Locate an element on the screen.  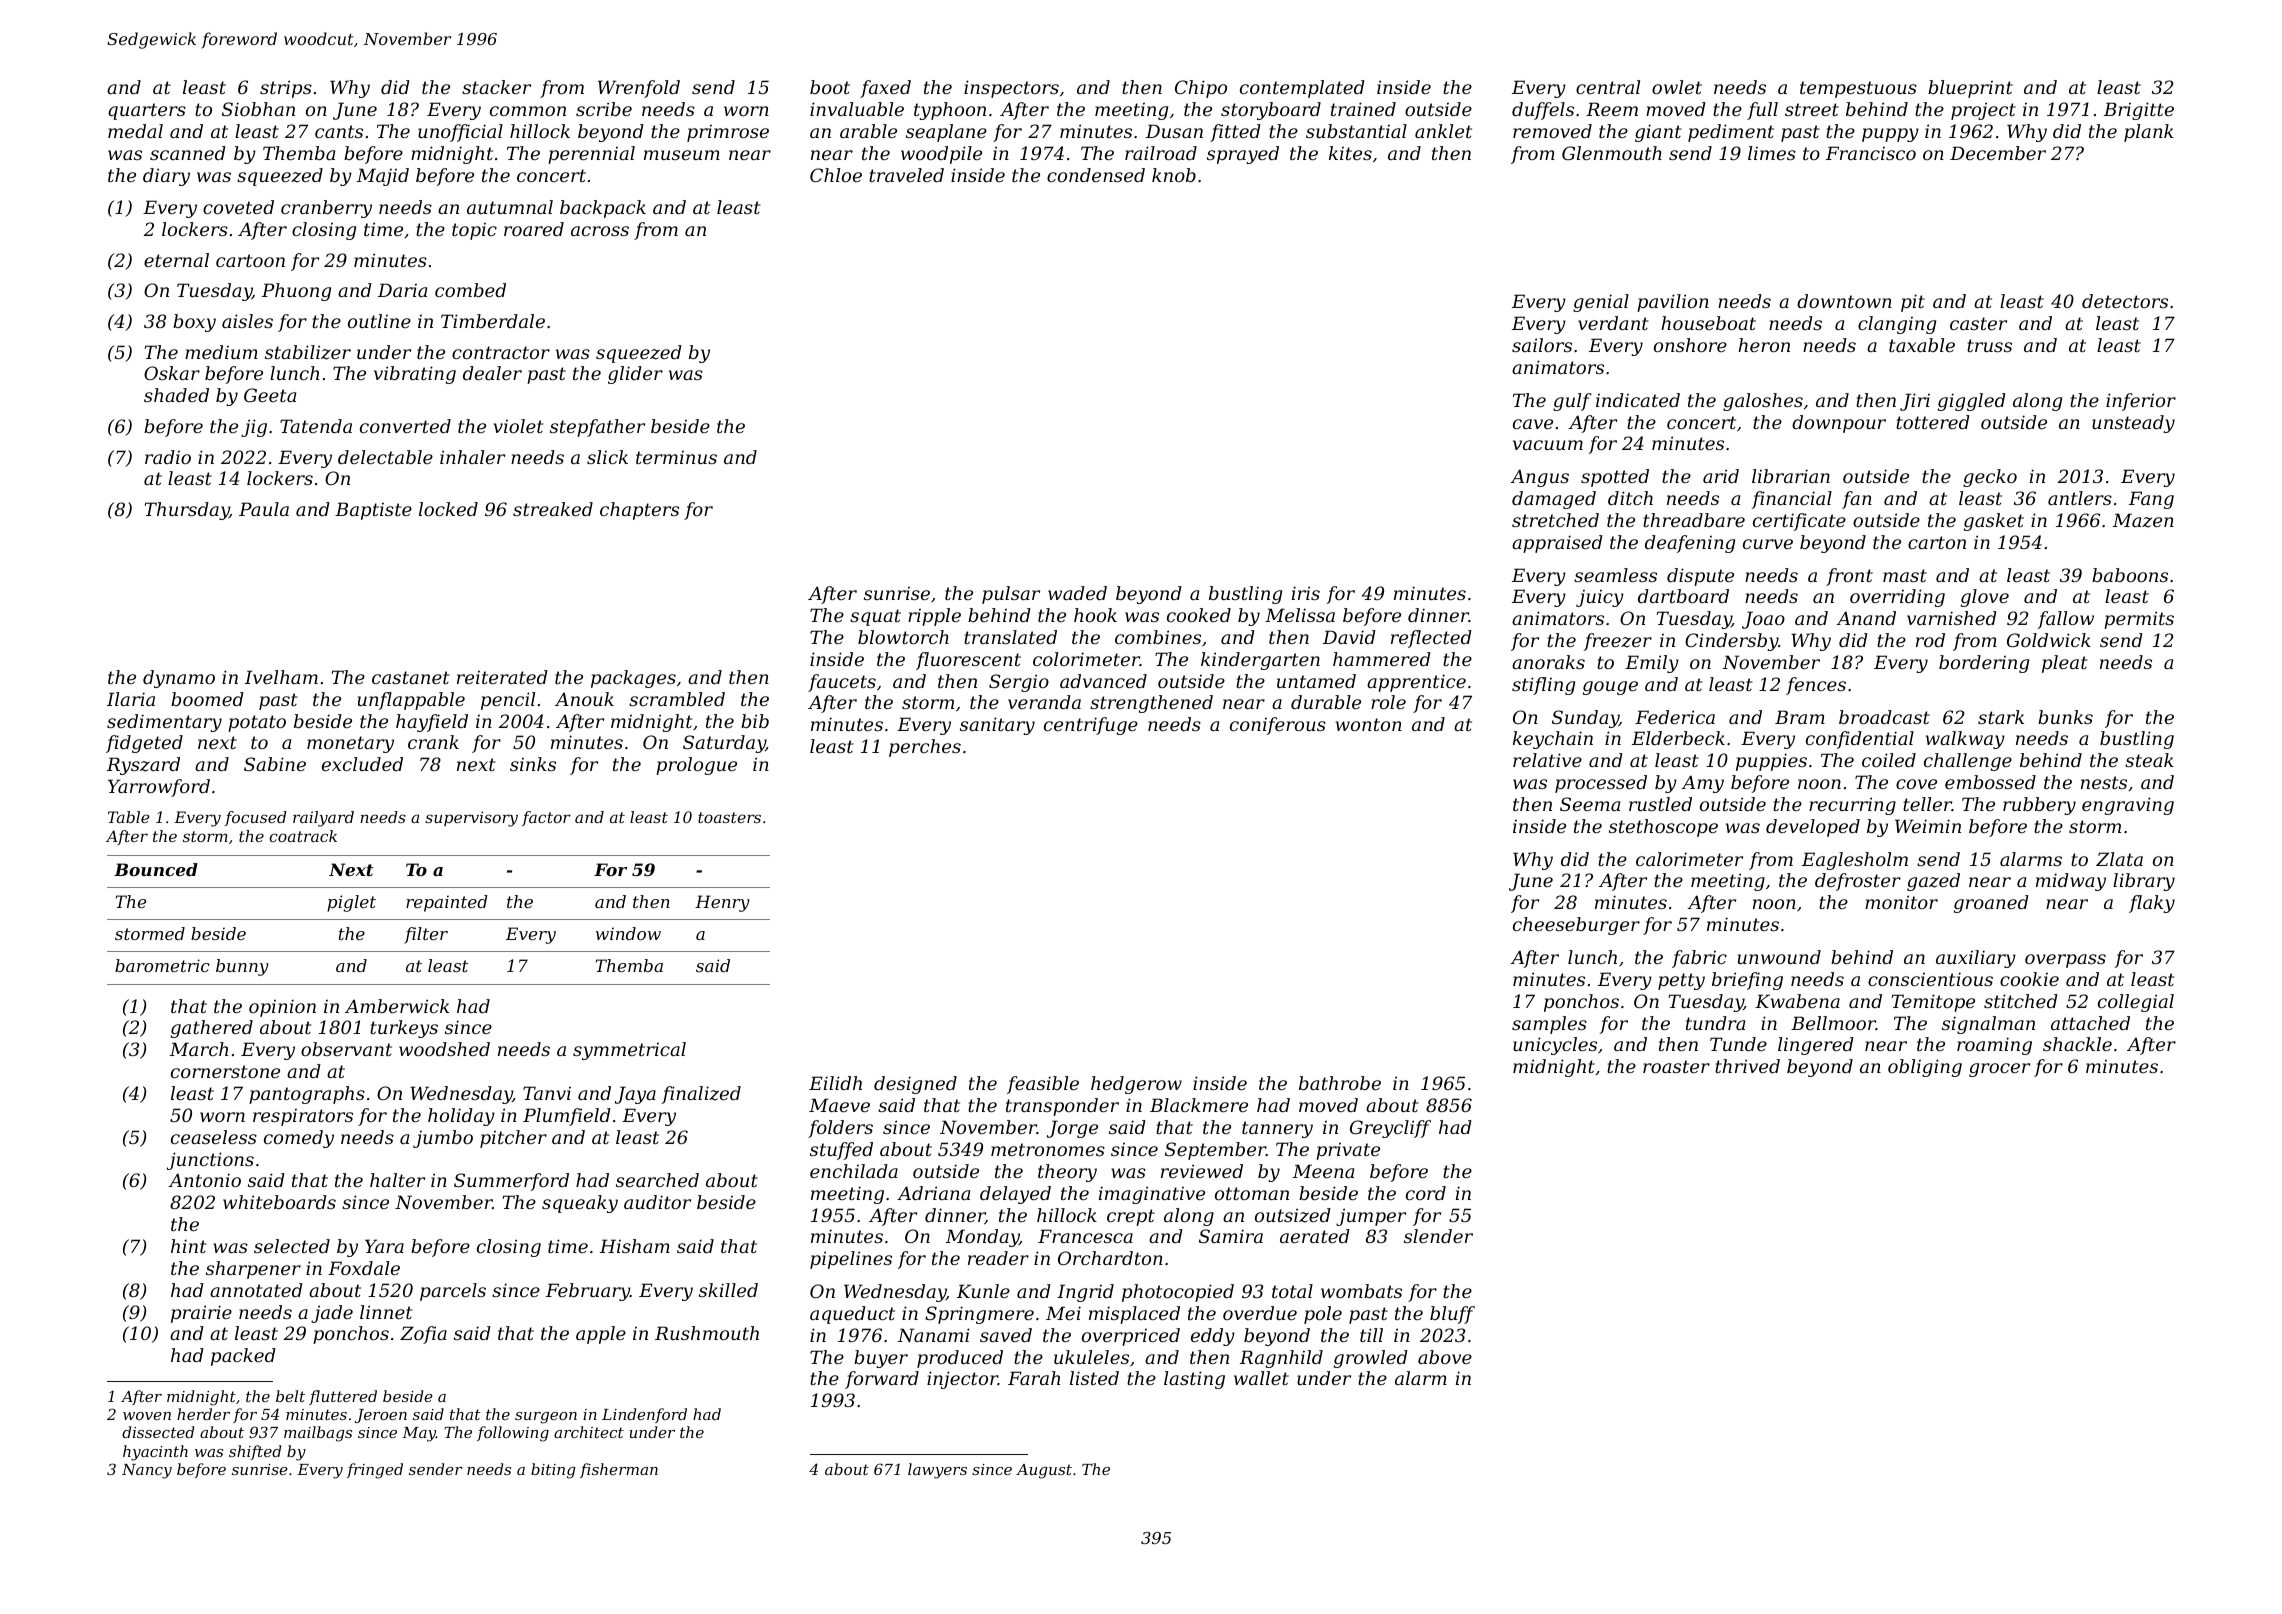
Chipo is located at coordinates (1201, 89).
